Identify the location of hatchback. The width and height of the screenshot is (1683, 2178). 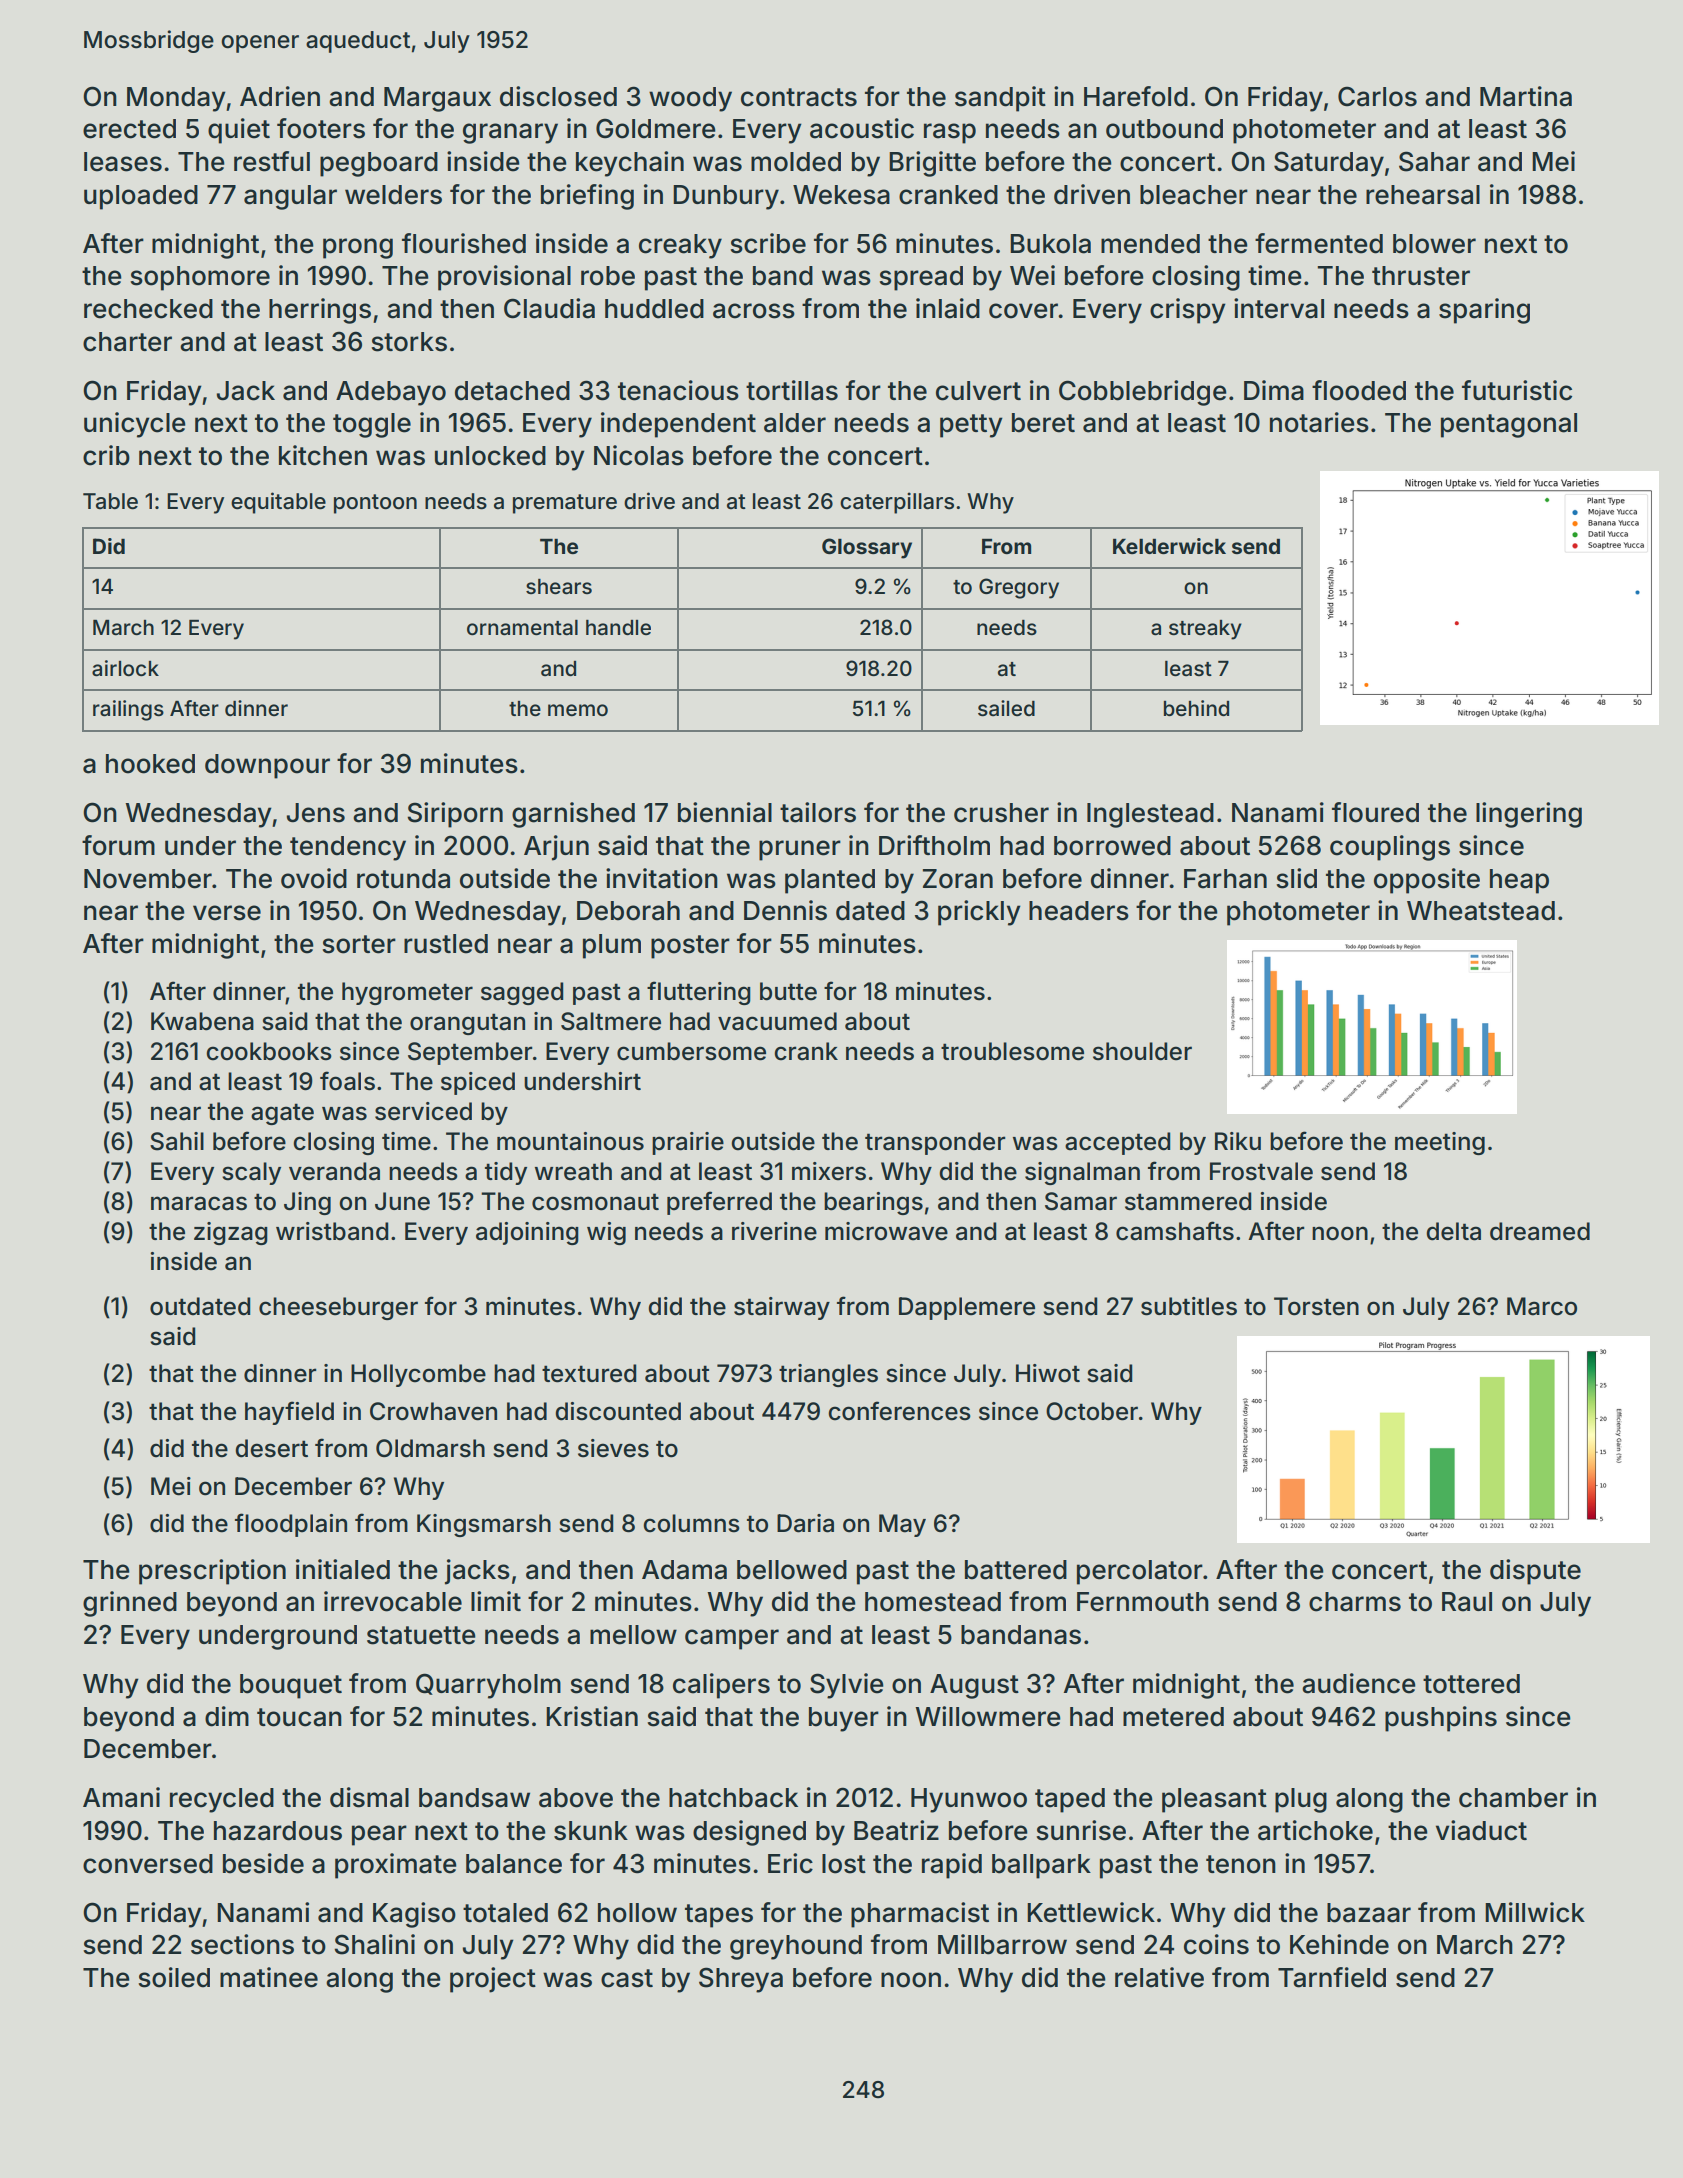
(733, 1798).
